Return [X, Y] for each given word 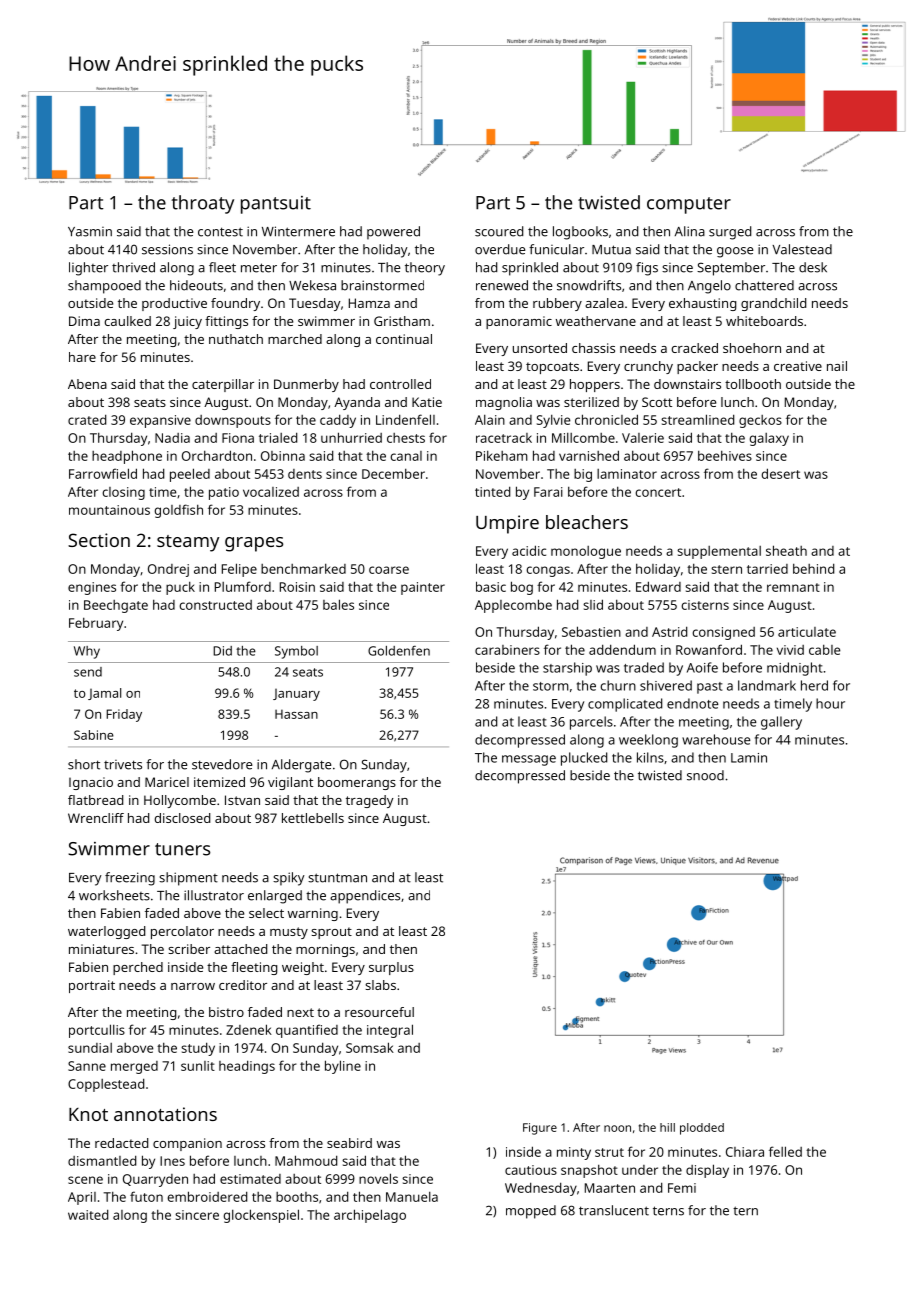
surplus [391, 968]
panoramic [519, 322]
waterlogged [106, 932]
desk [813, 267]
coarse [389, 570]
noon [617, 1128]
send [88, 672]
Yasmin [90, 232]
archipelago [370, 1216]
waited [88, 1214]
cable [824, 650]
